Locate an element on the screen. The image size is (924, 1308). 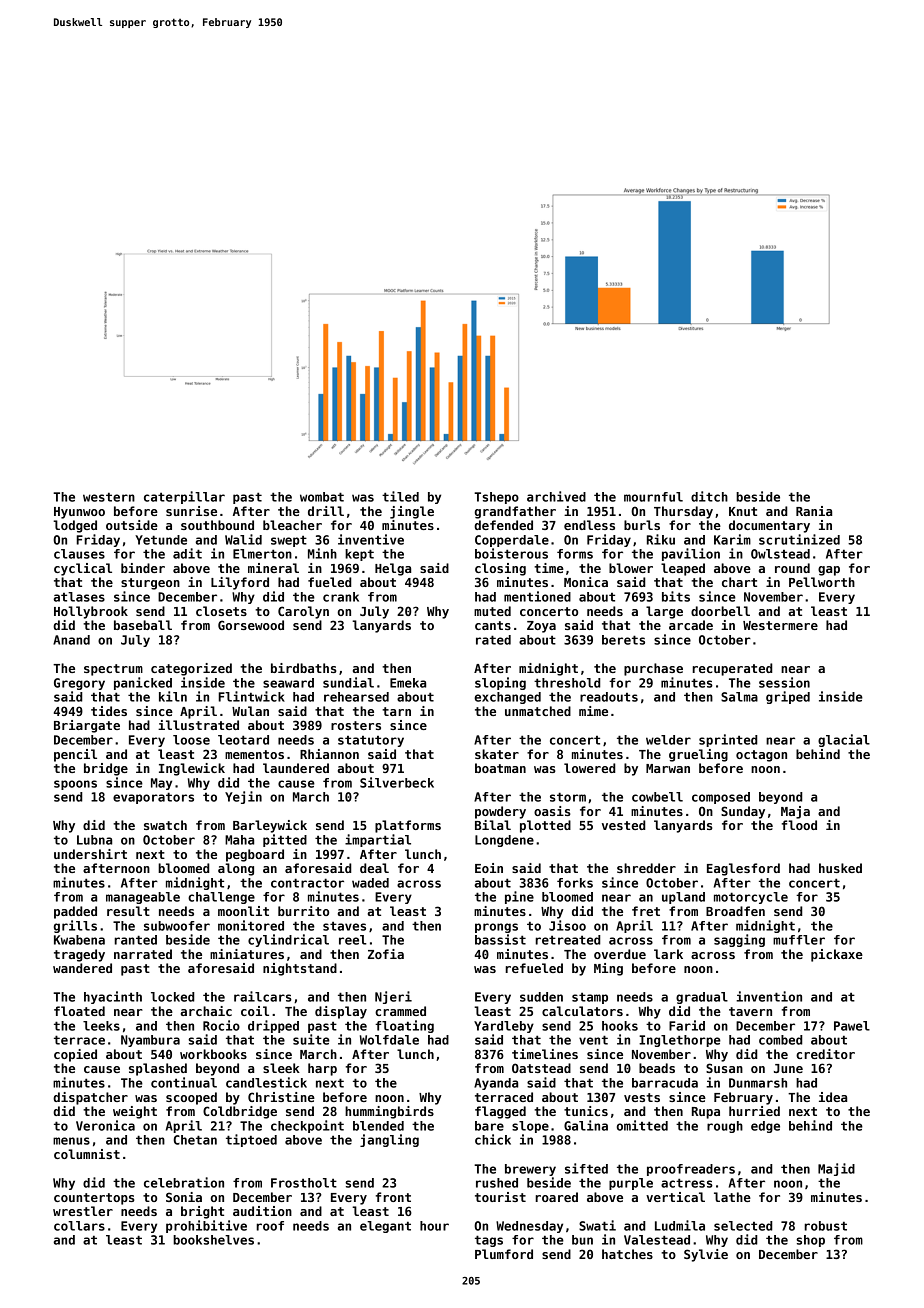
sprinted is located at coordinates (728, 740).
